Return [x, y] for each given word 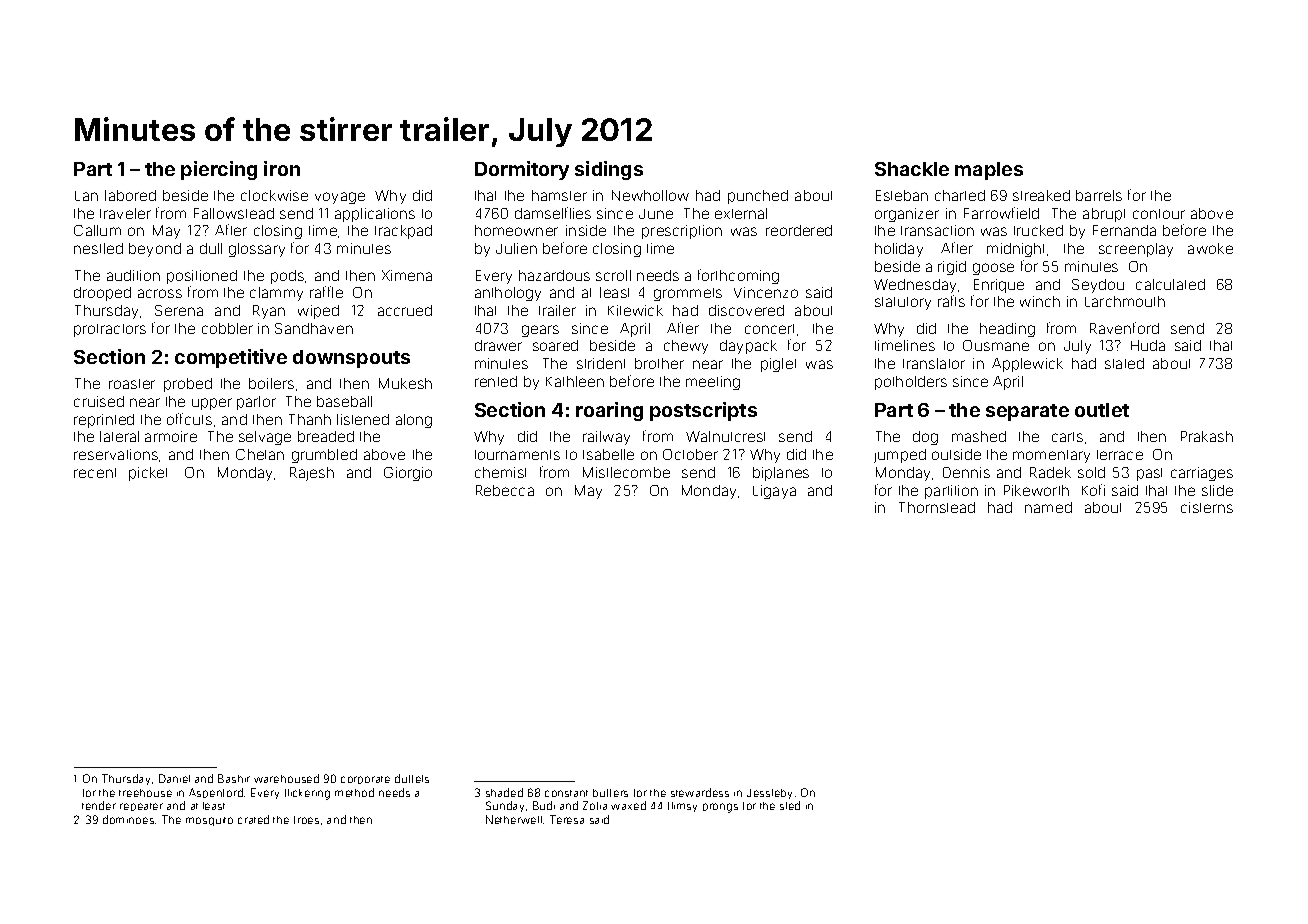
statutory [903, 303]
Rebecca [505, 490]
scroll [613, 275]
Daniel [174, 778]
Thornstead [937, 507]
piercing [219, 170]
